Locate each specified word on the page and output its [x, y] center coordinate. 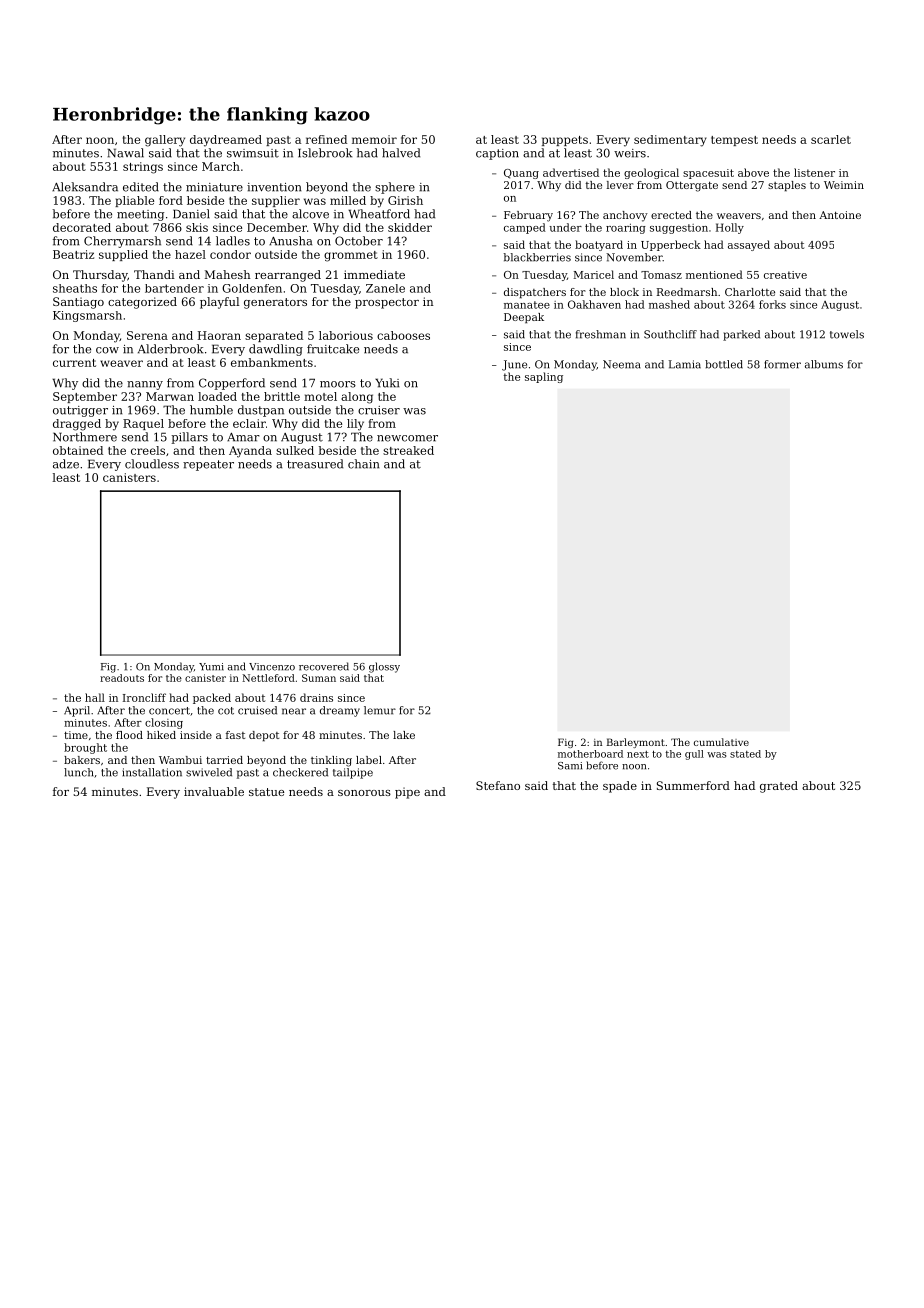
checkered [300, 772]
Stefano [498, 785]
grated [779, 787]
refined [326, 139]
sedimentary [670, 141]
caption [497, 154]
